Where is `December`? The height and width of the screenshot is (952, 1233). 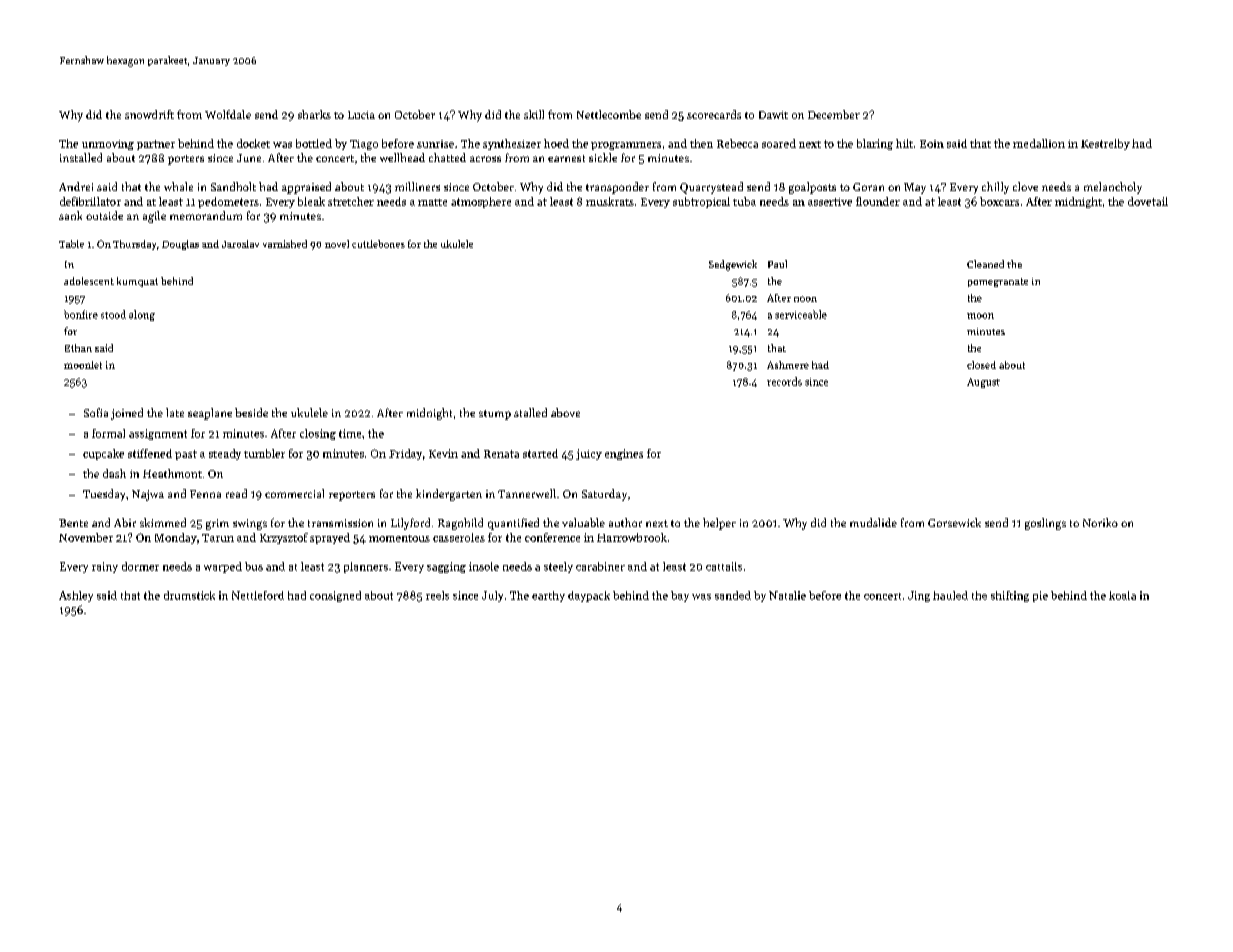
December is located at coordinates (834, 114).
